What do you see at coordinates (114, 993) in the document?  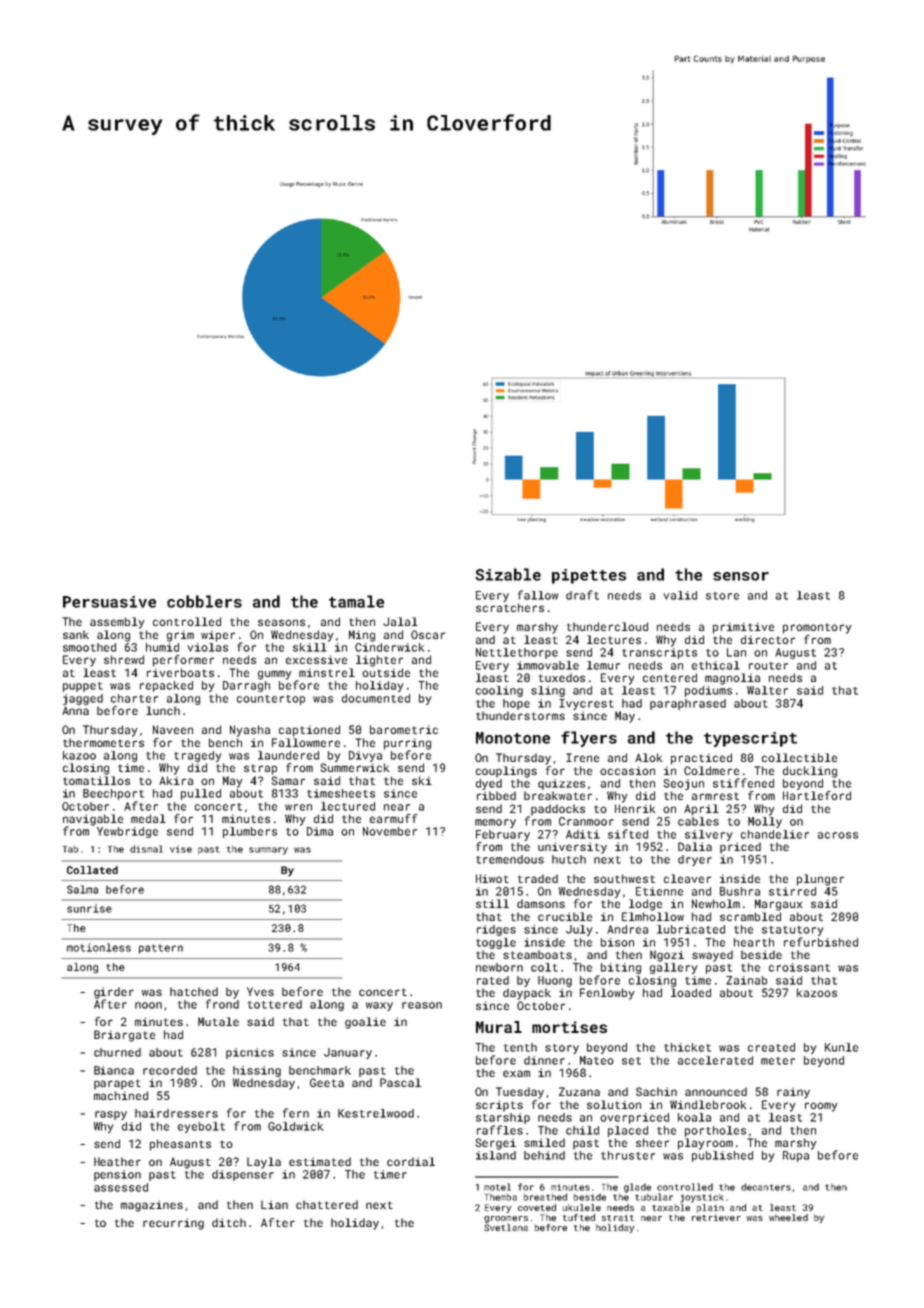 I see `girder` at bounding box center [114, 993].
